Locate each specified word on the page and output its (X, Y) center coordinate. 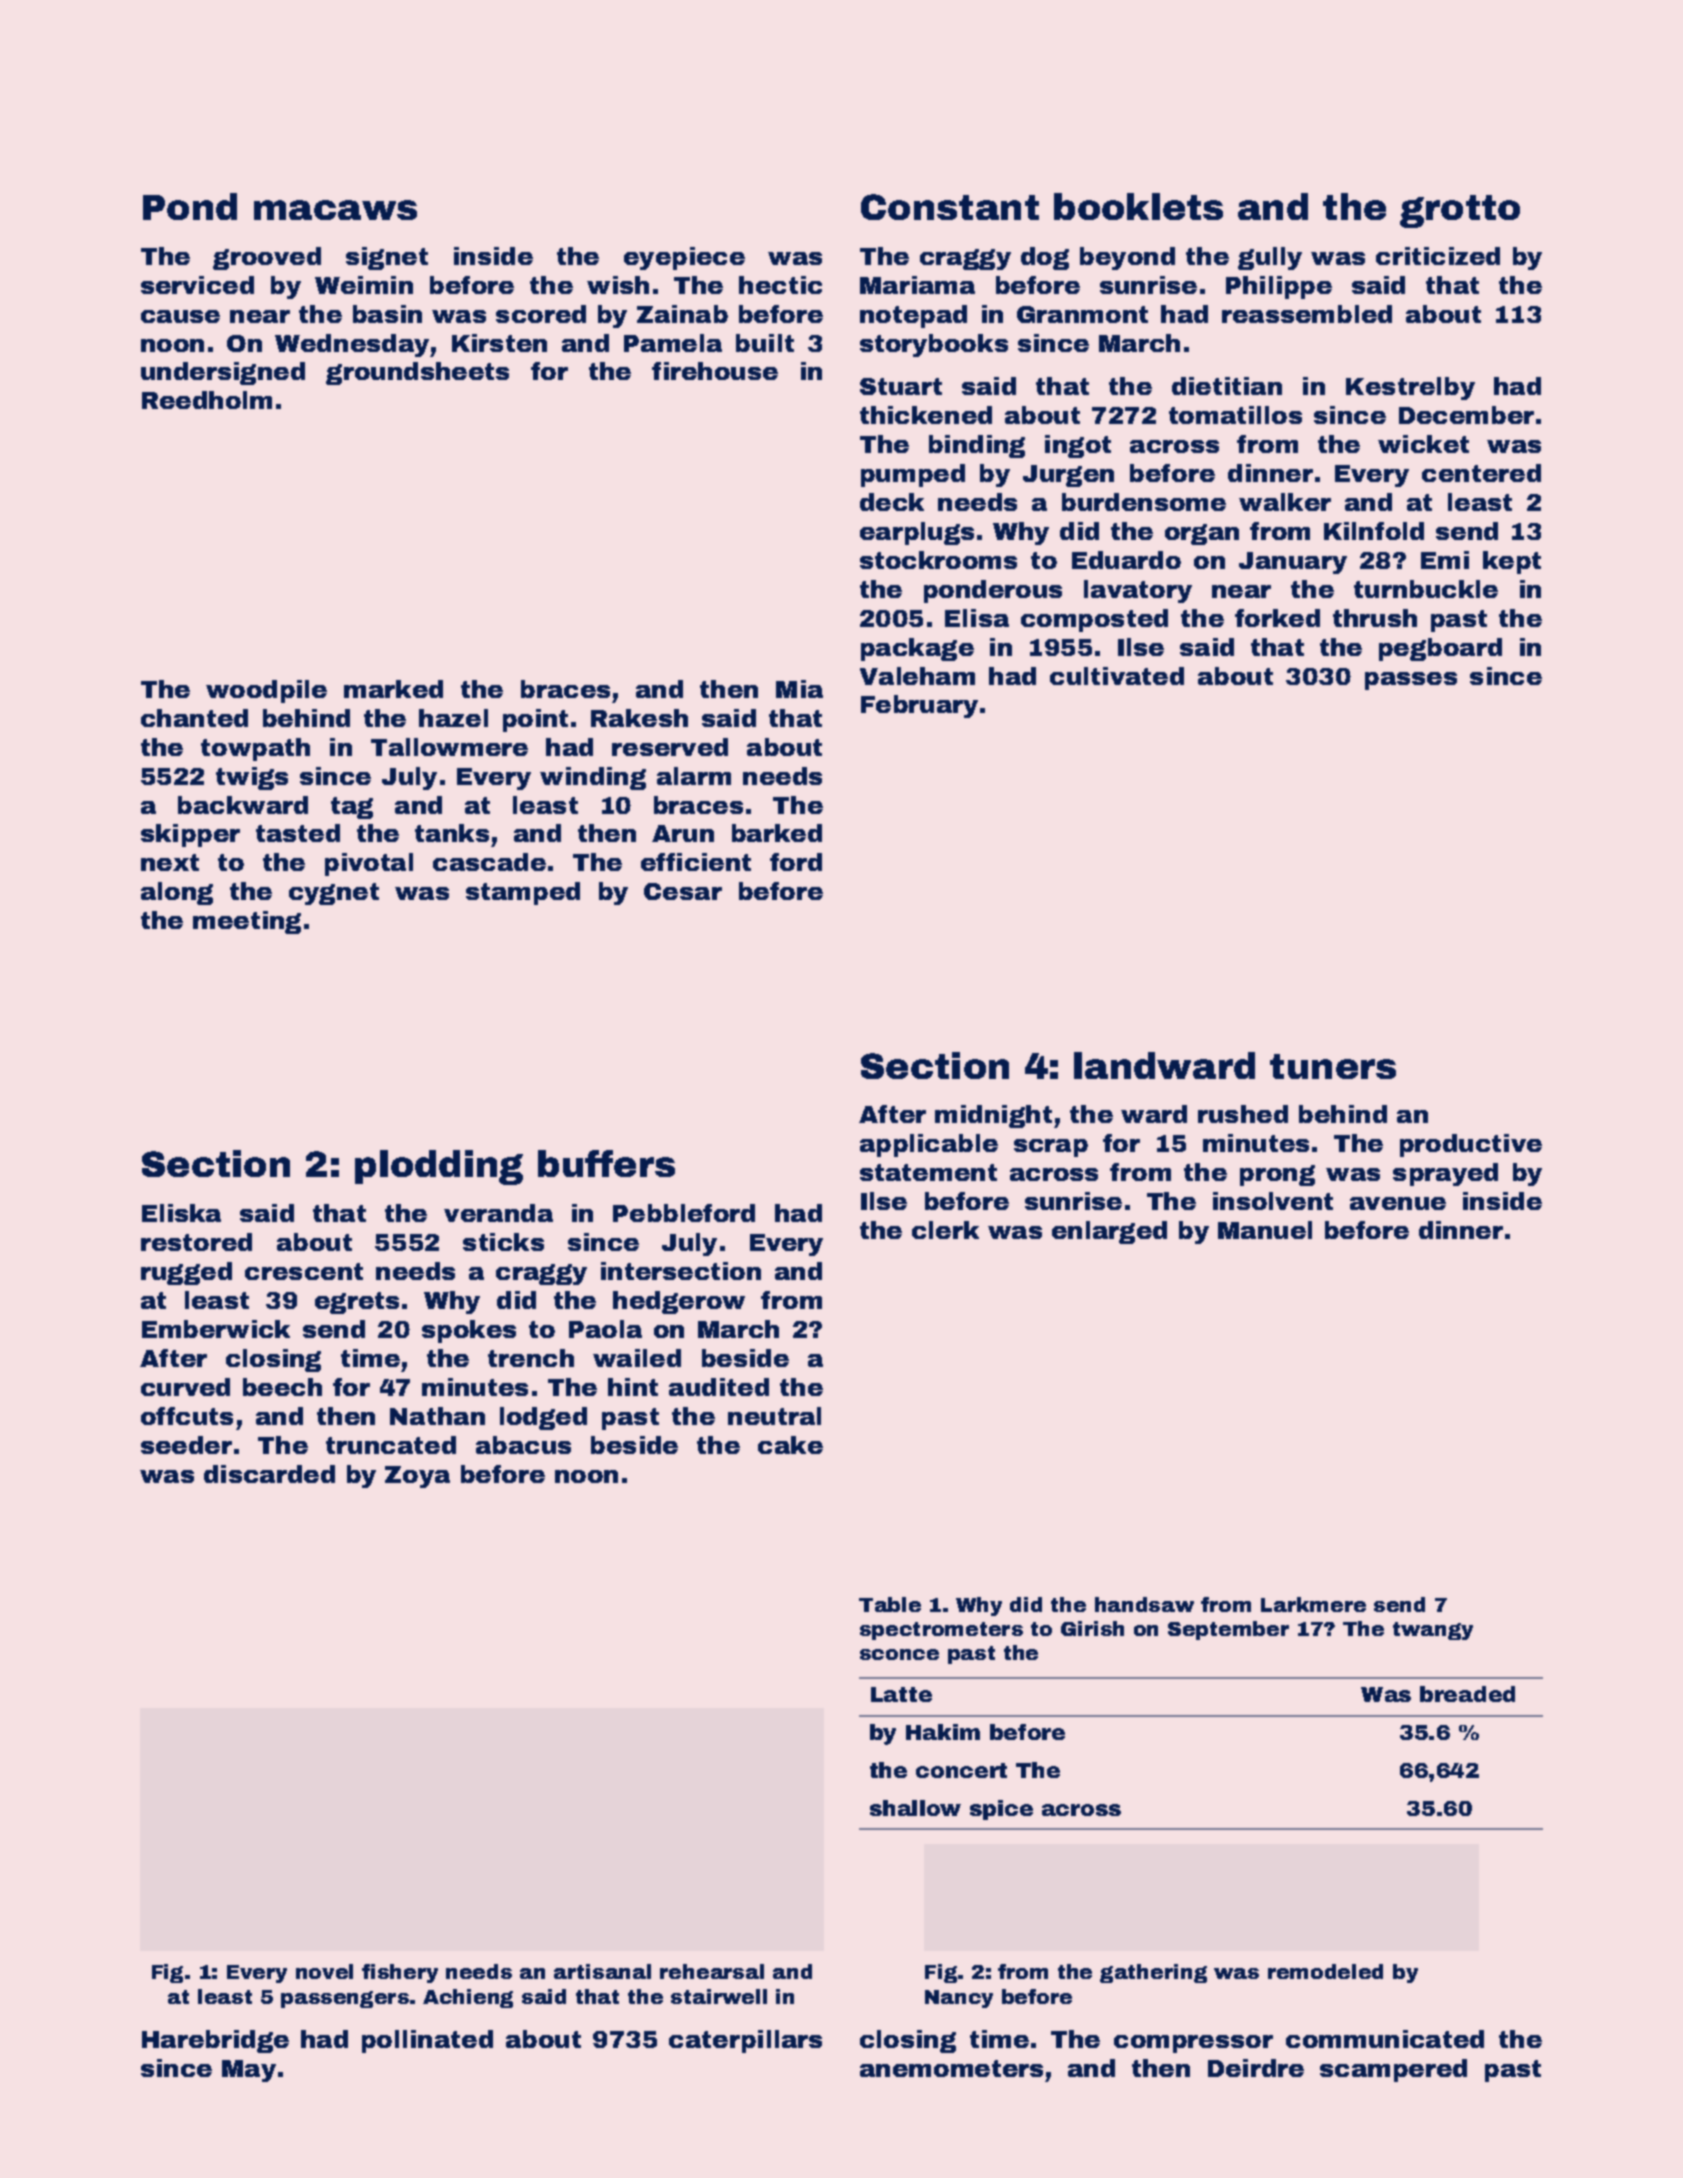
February (919, 706)
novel (324, 1971)
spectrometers (941, 1631)
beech (282, 1387)
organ (1202, 534)
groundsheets (417, 373)
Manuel (1265, 1230)
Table (890, 1604)
